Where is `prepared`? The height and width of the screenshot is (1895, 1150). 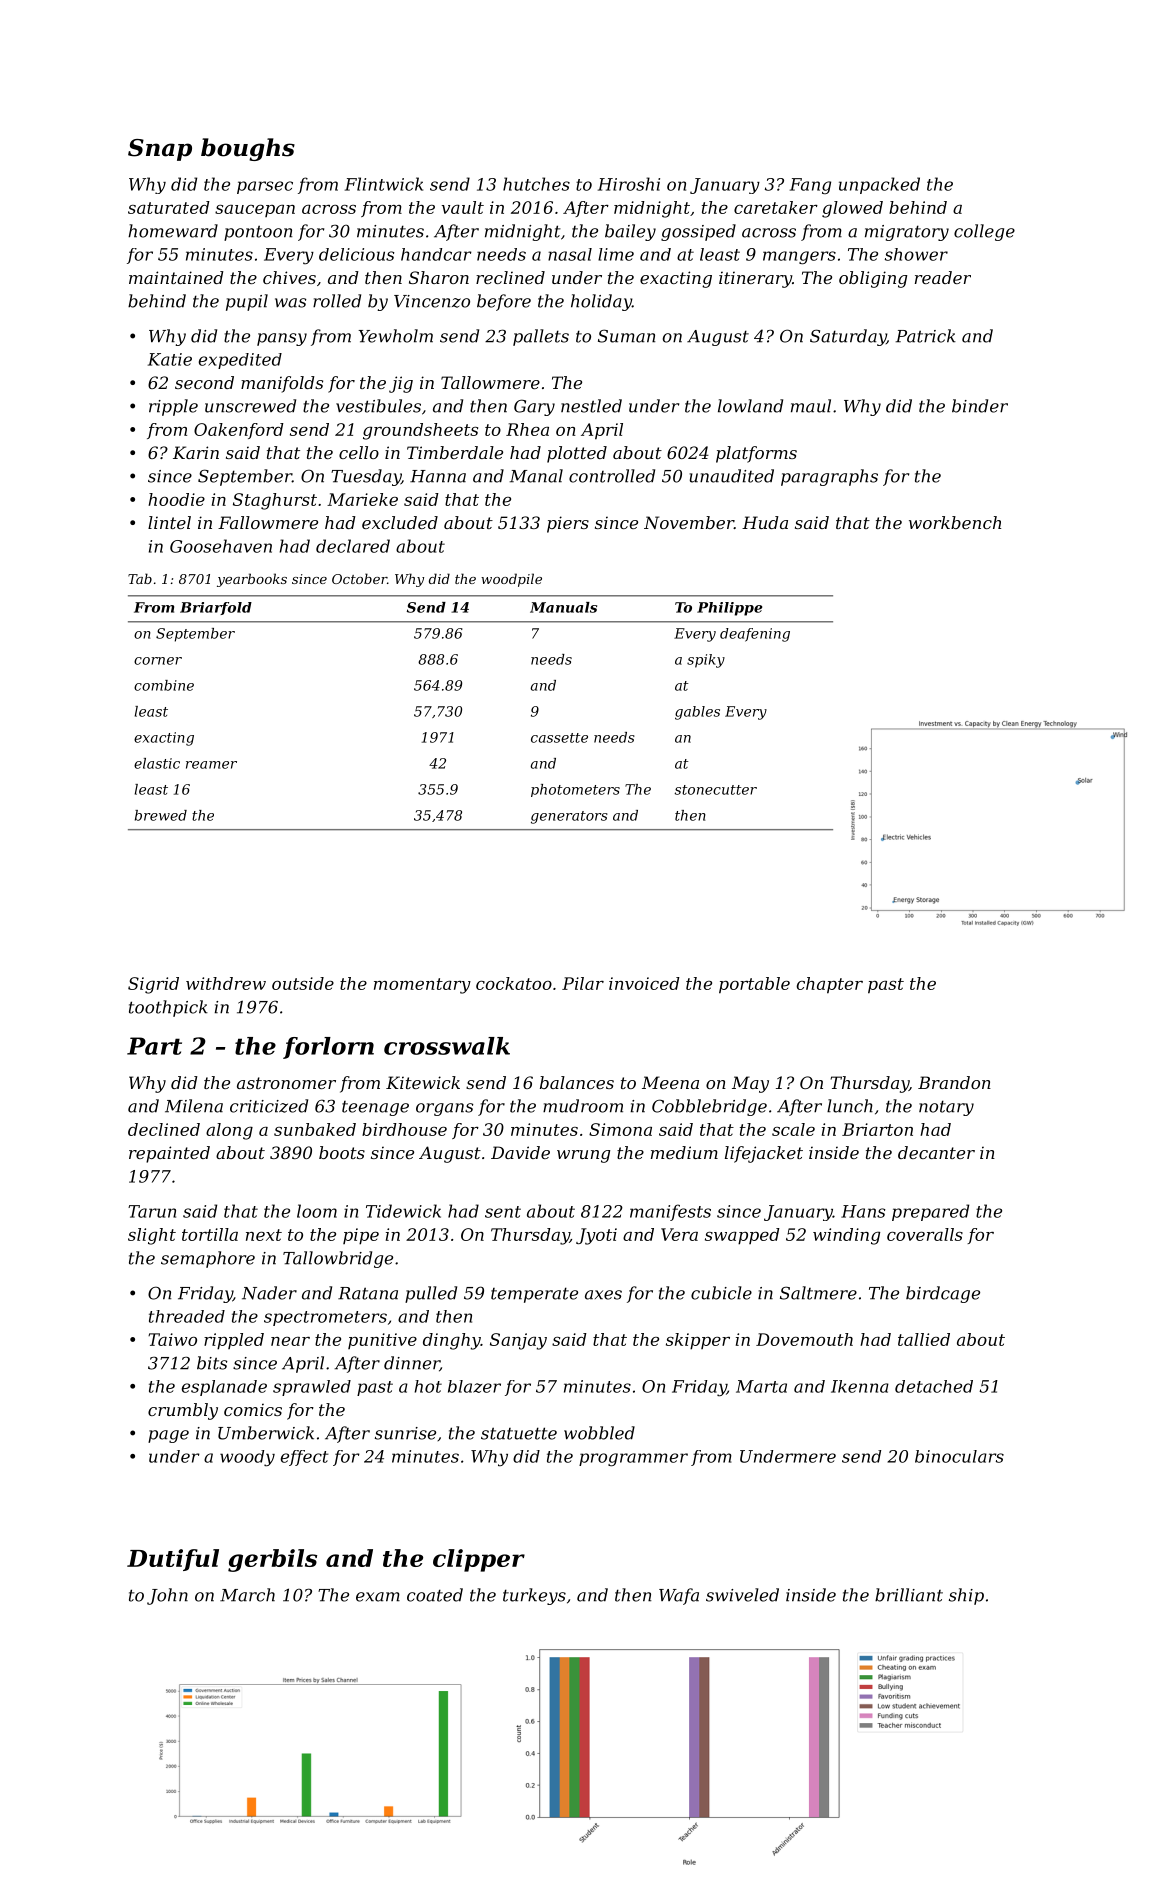 prepared is located at coordinates (930, 1212).
